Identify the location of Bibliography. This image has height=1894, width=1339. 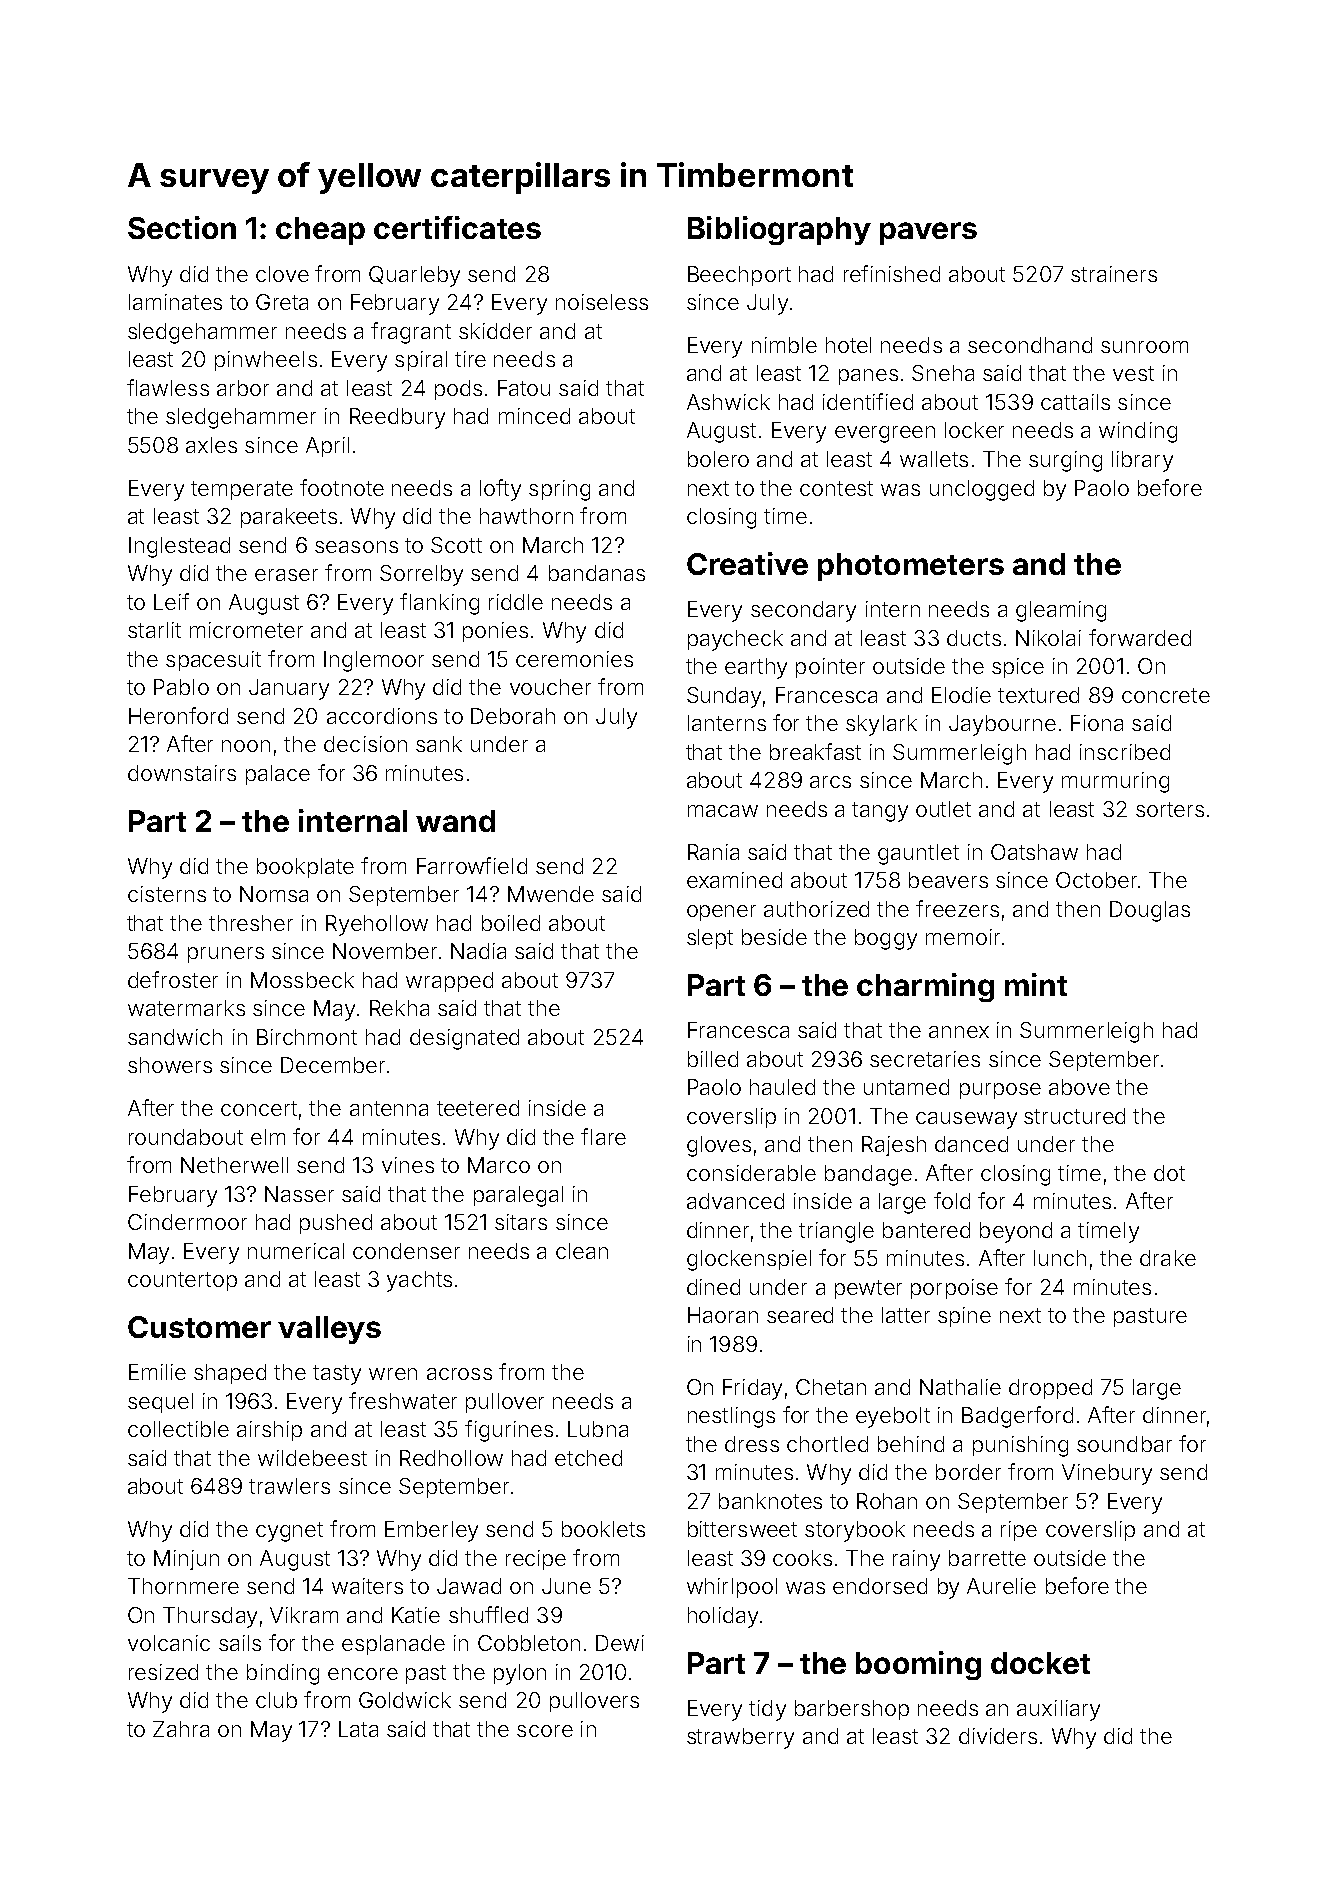
(779, 230).
